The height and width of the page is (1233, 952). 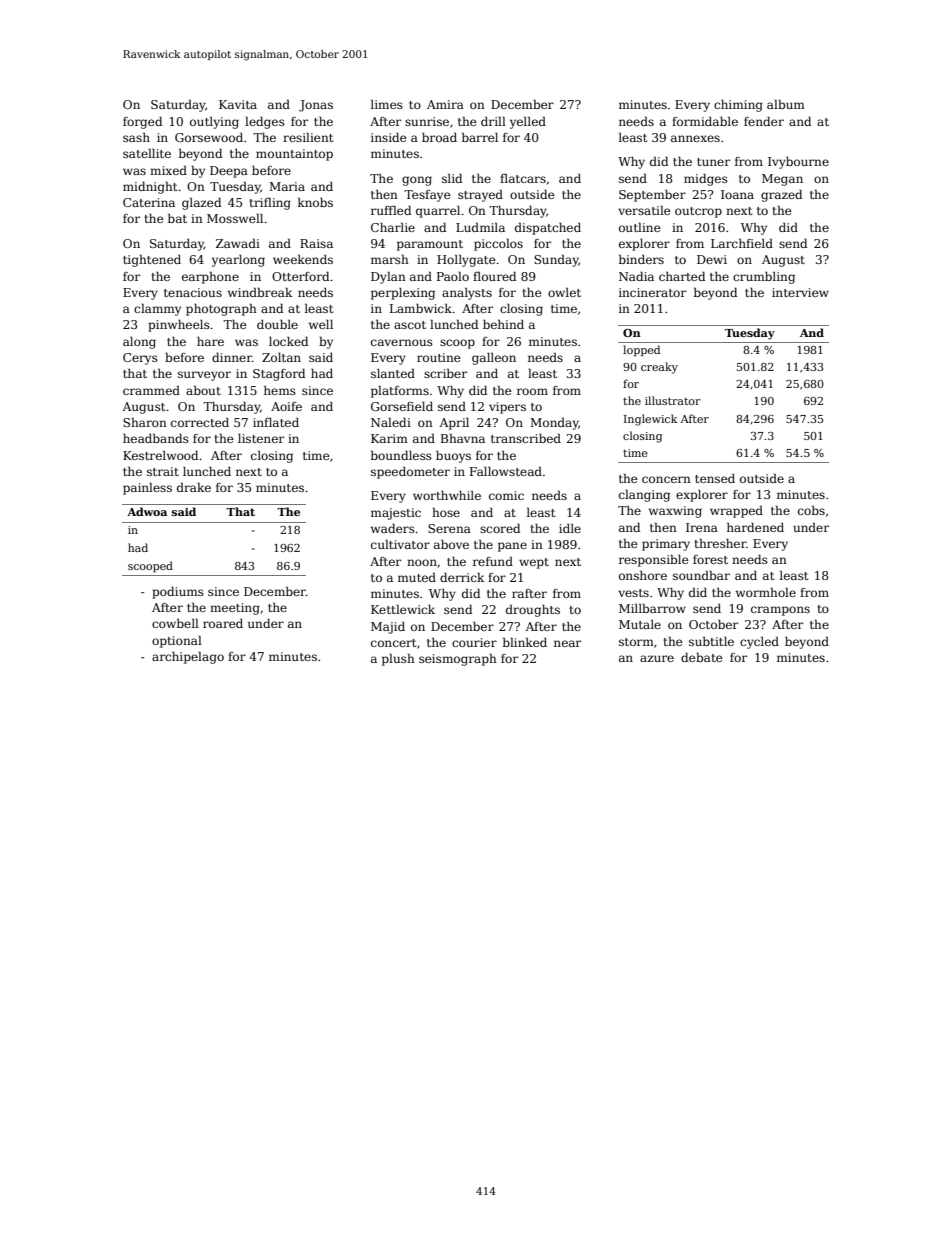 I want to click on scored, so click(x=500, y=528).
